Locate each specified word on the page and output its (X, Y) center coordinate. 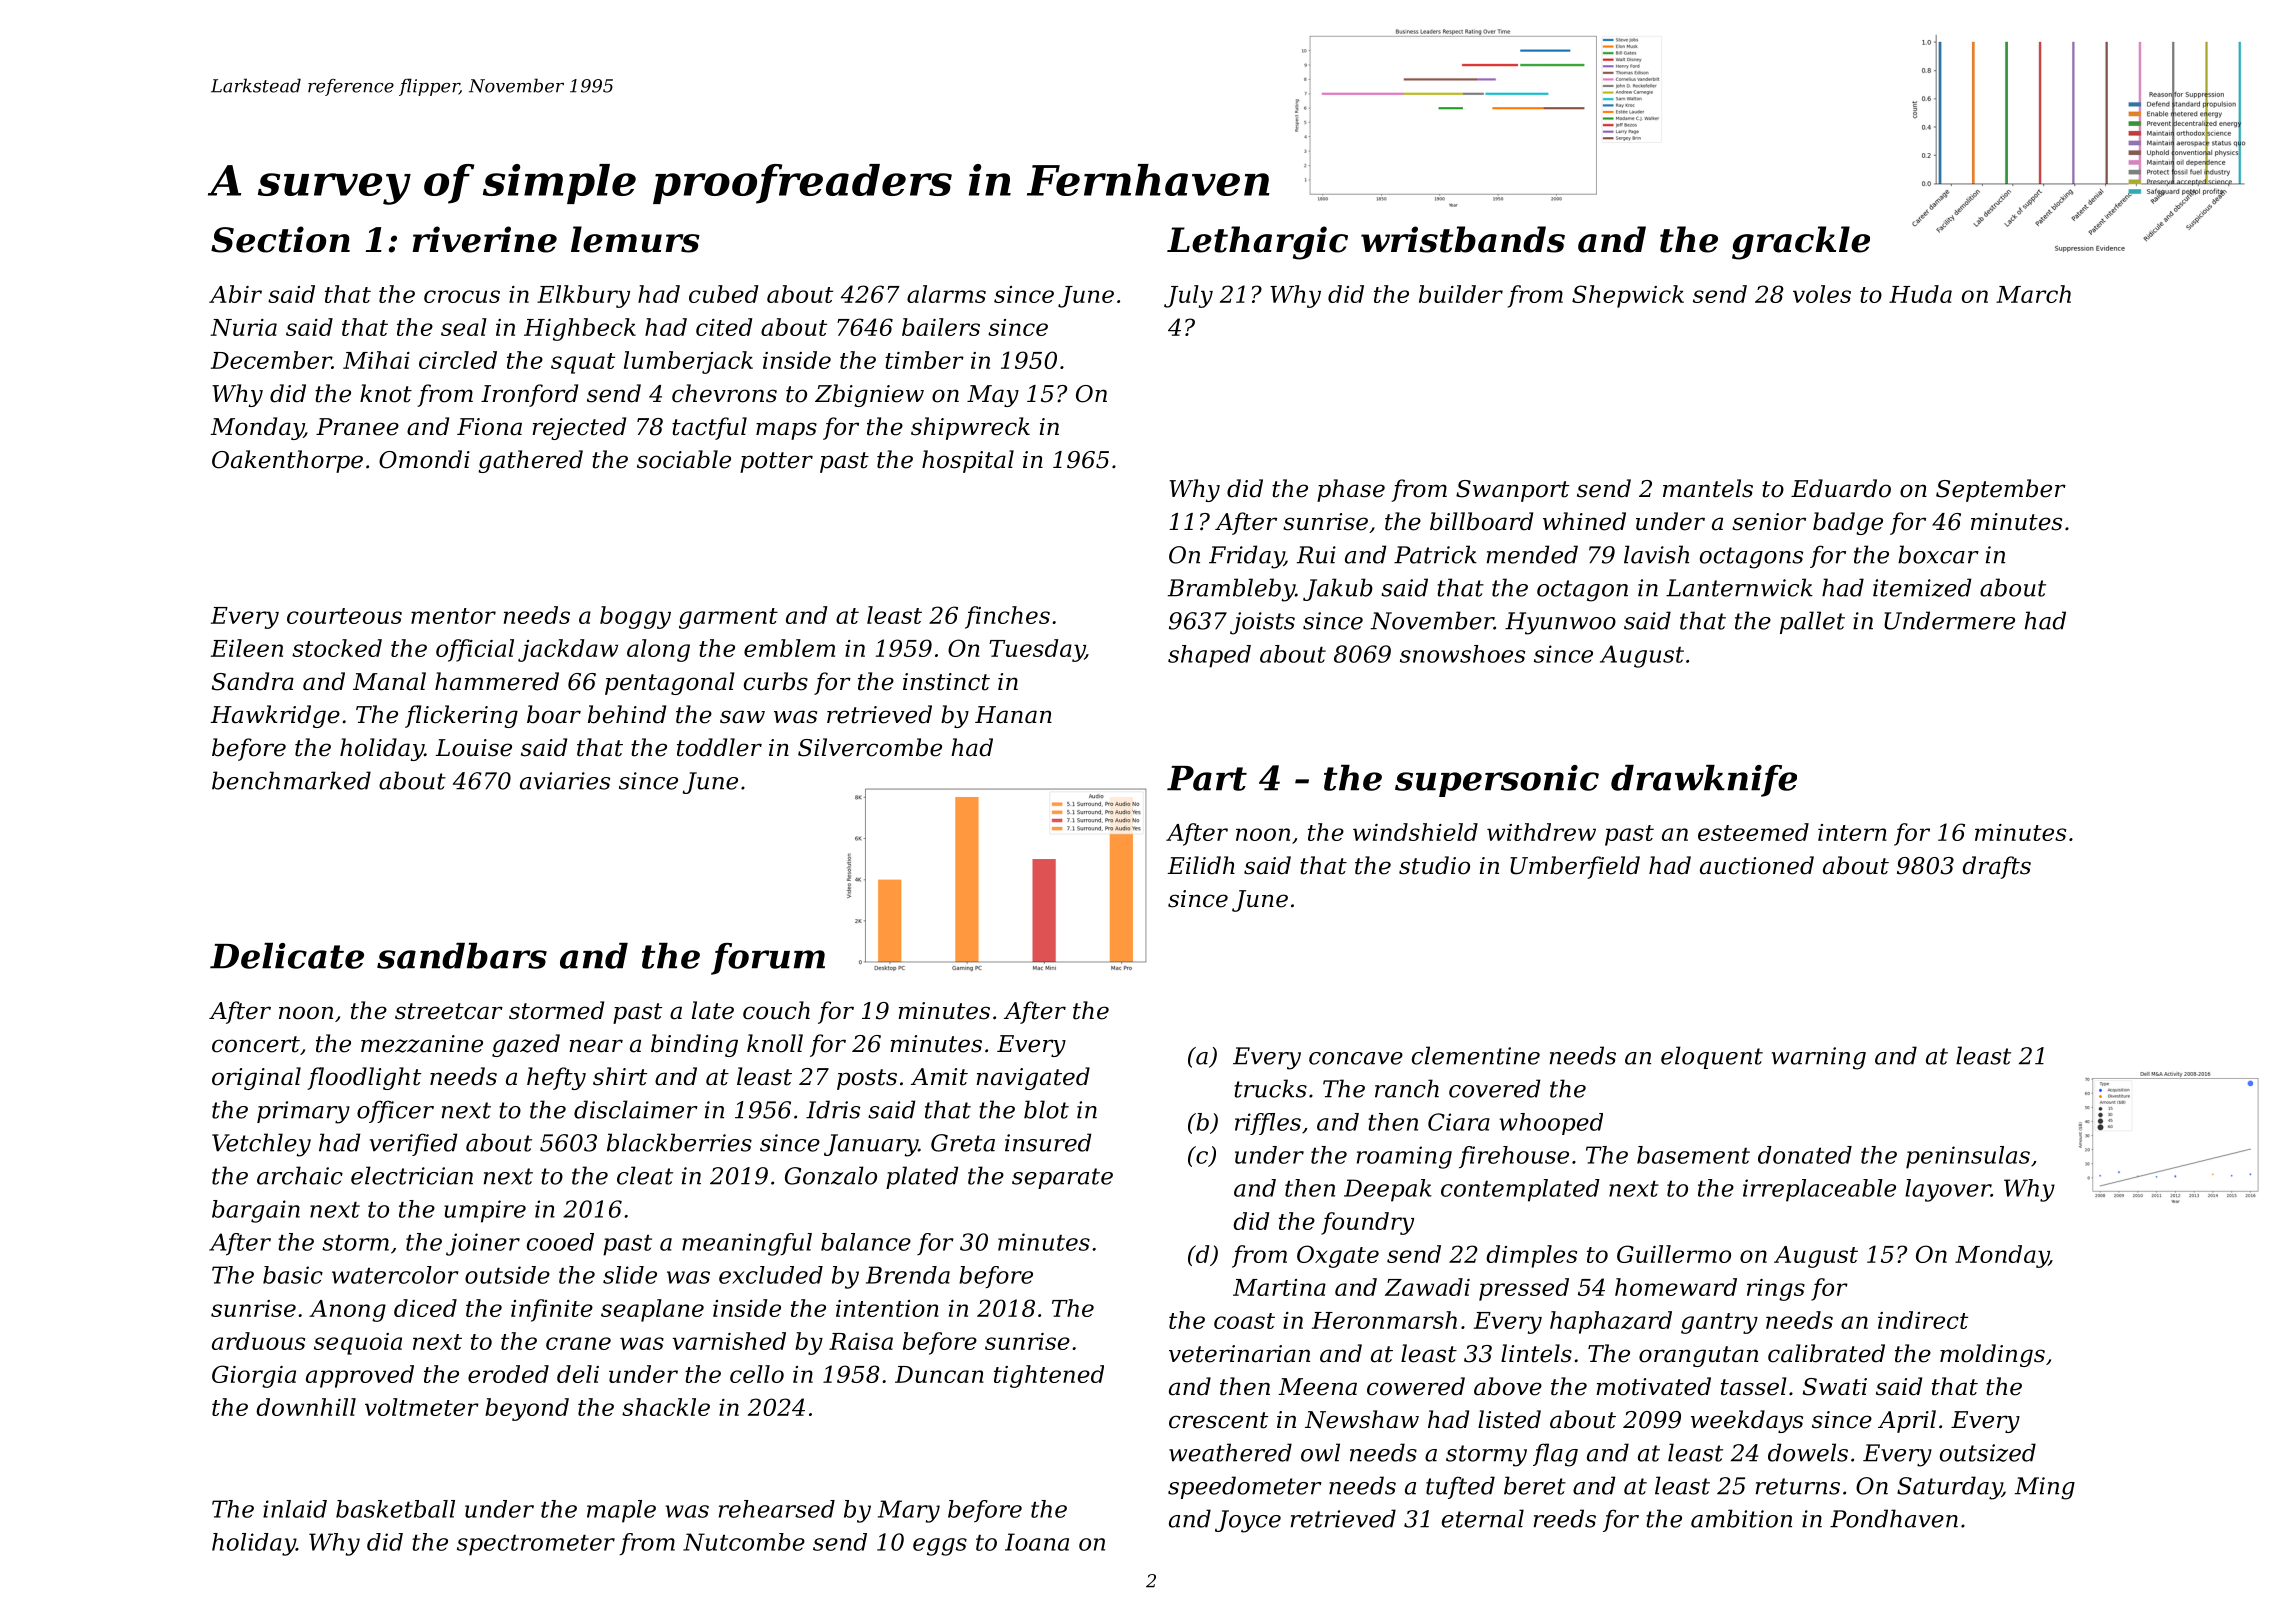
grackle (1801, 243)
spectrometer (536, 1545)
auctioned (1757, 865)
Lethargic (1257, 243)
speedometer (1245, 1487)
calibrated (1826, 1353)
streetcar (449, 1011)
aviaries (565, 781)
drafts (1996, 867)
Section (280, 239)
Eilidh (1201, 865)
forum (768, 959)
